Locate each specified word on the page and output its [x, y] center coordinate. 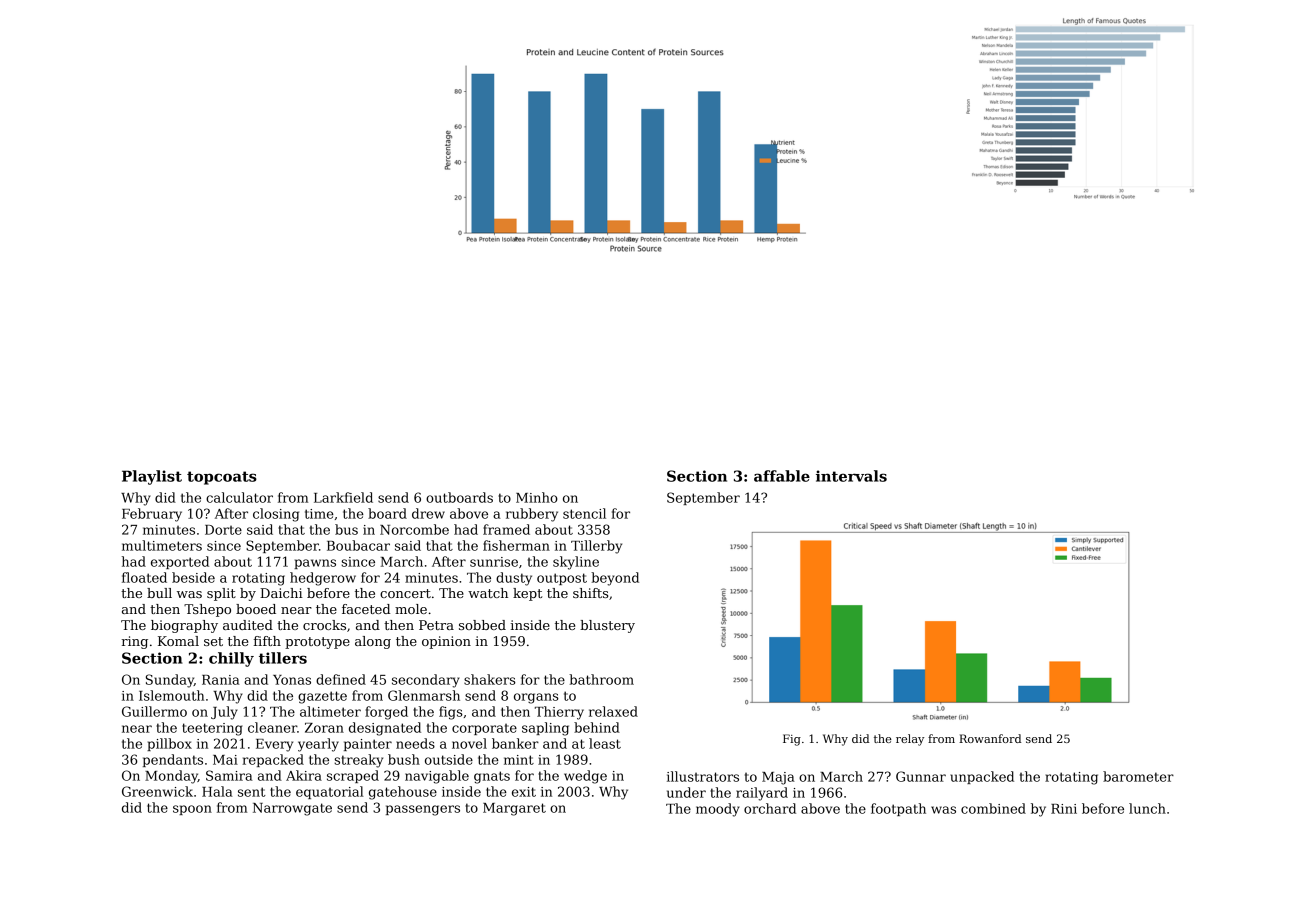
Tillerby [596, 547]
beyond [615, 579]
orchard [770, 808]
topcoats [222, 478]
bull [159, 593]
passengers [423, 810]
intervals [851, 476]
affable [782, 476]
